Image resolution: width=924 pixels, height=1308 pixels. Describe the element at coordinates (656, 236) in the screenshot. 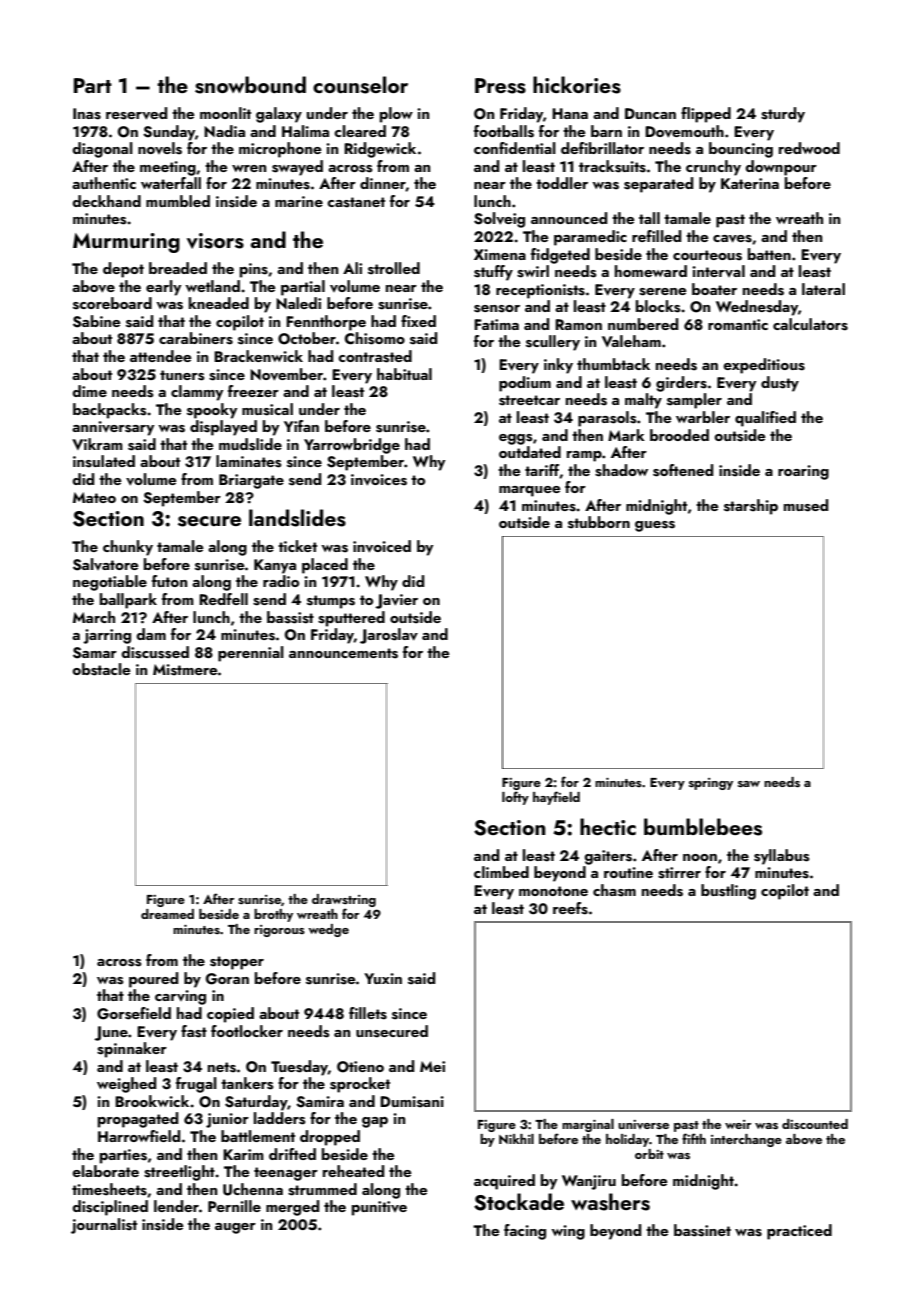

I see `refilled` at that location.
